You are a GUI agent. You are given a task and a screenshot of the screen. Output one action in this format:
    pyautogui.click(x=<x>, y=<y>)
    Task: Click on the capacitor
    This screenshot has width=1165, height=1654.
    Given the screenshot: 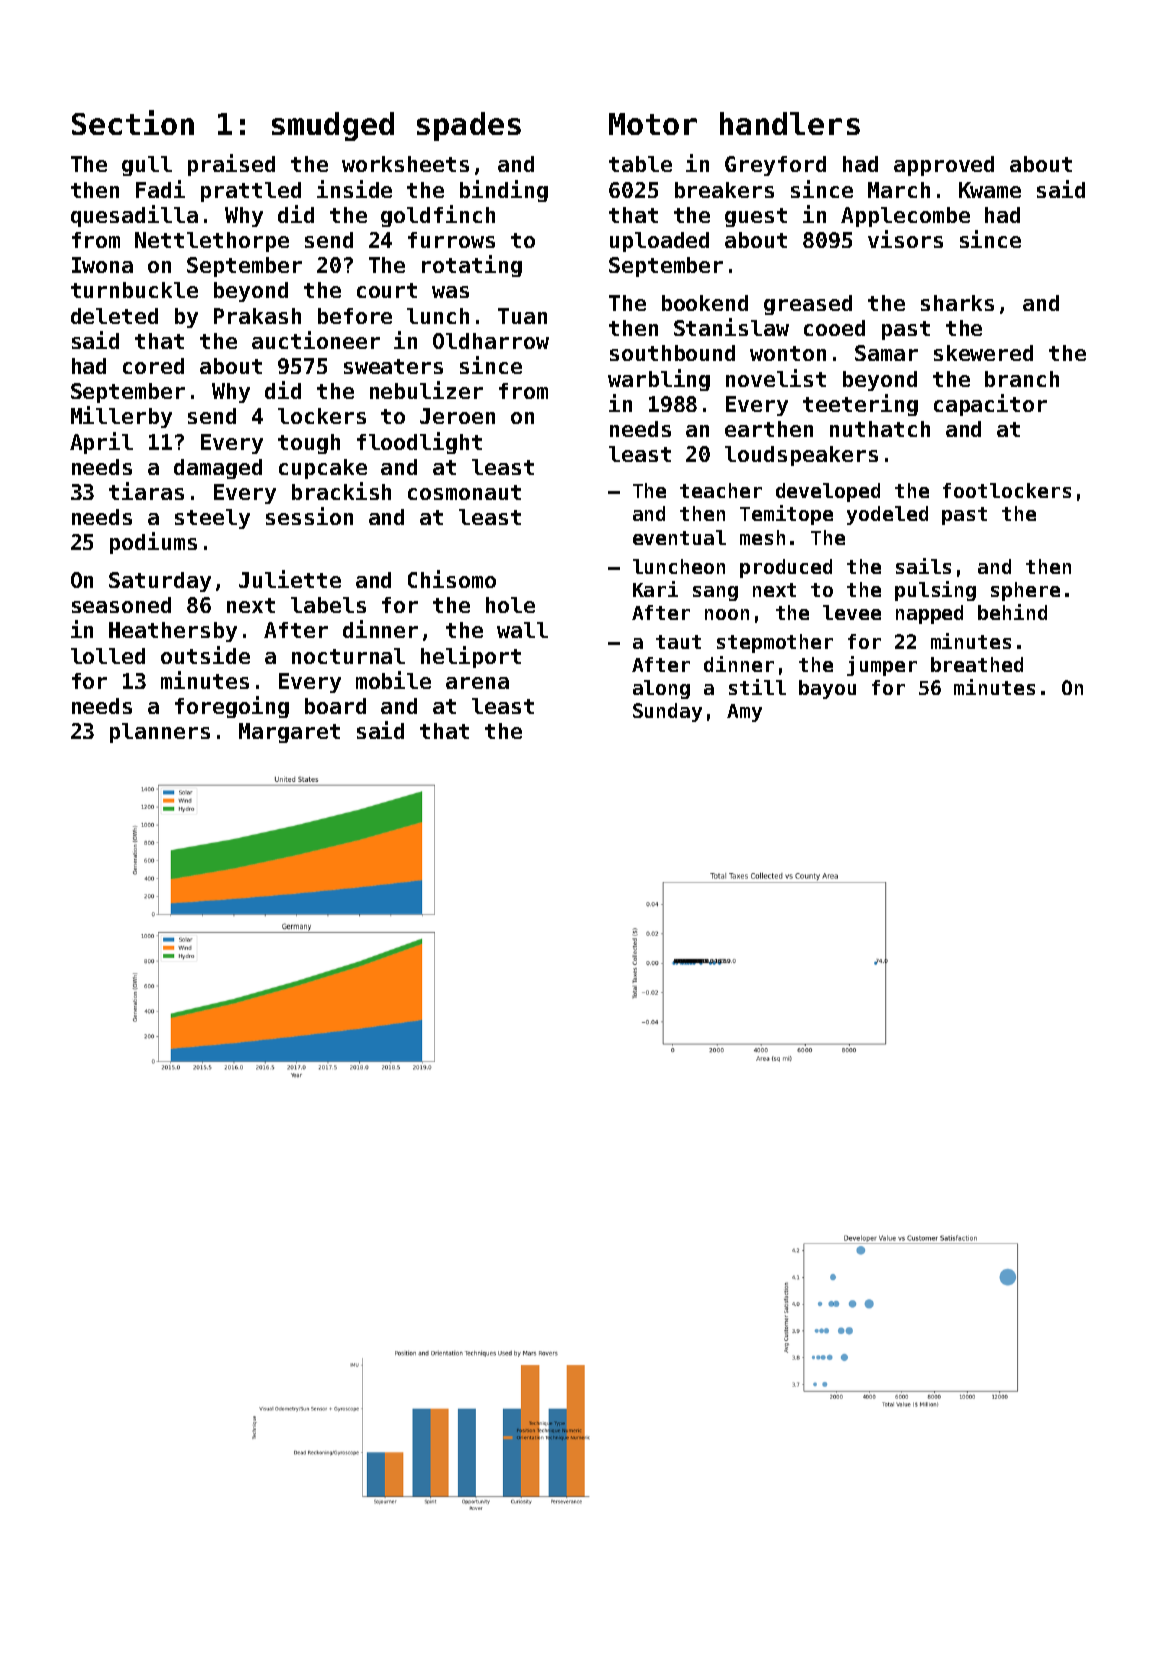 What is the action you would take?
    pyautogui.click(x=990, y=405)
